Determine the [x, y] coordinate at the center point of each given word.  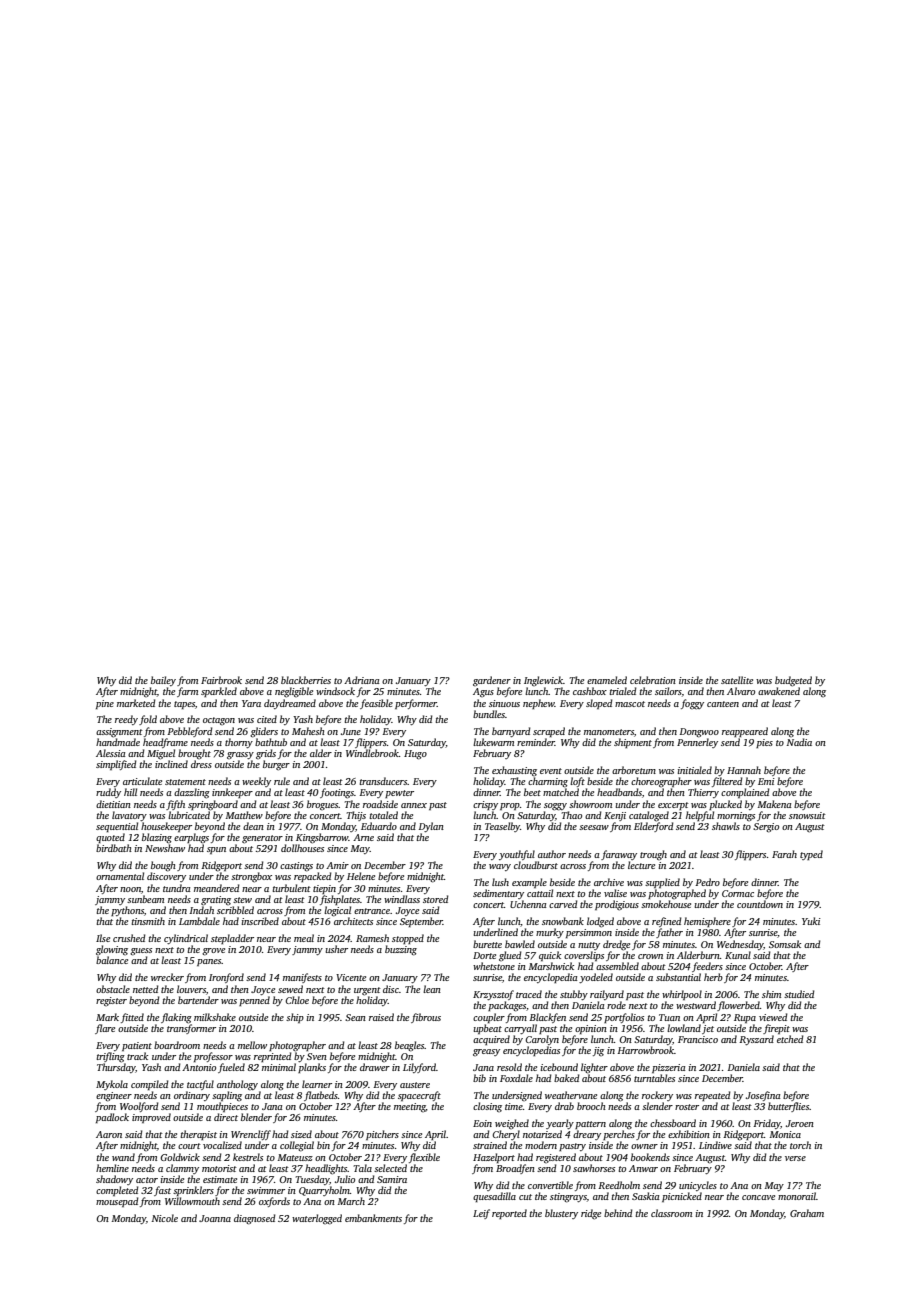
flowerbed [738, 1006]
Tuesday [312, 1180]
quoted [110, 838]
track [137, 1056]
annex [414, 805]
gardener [492, 681]
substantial [678, 977]
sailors [668, 691]
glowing [112, 950]
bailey [163, 681]
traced [529, 994]
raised [381, 1017]
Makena [774, 804]
